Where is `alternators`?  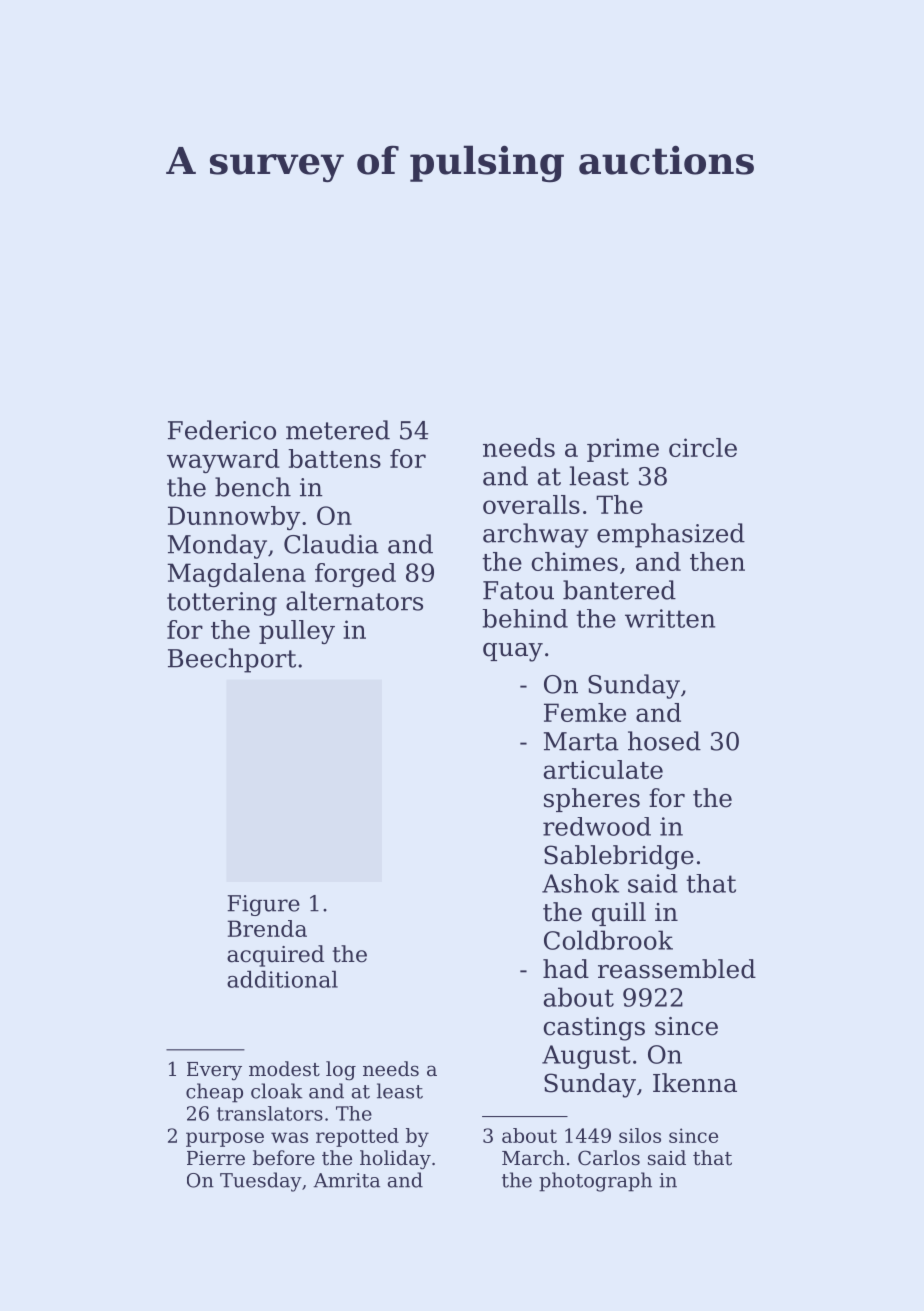
alternators is located at coordinates (354, 601).
